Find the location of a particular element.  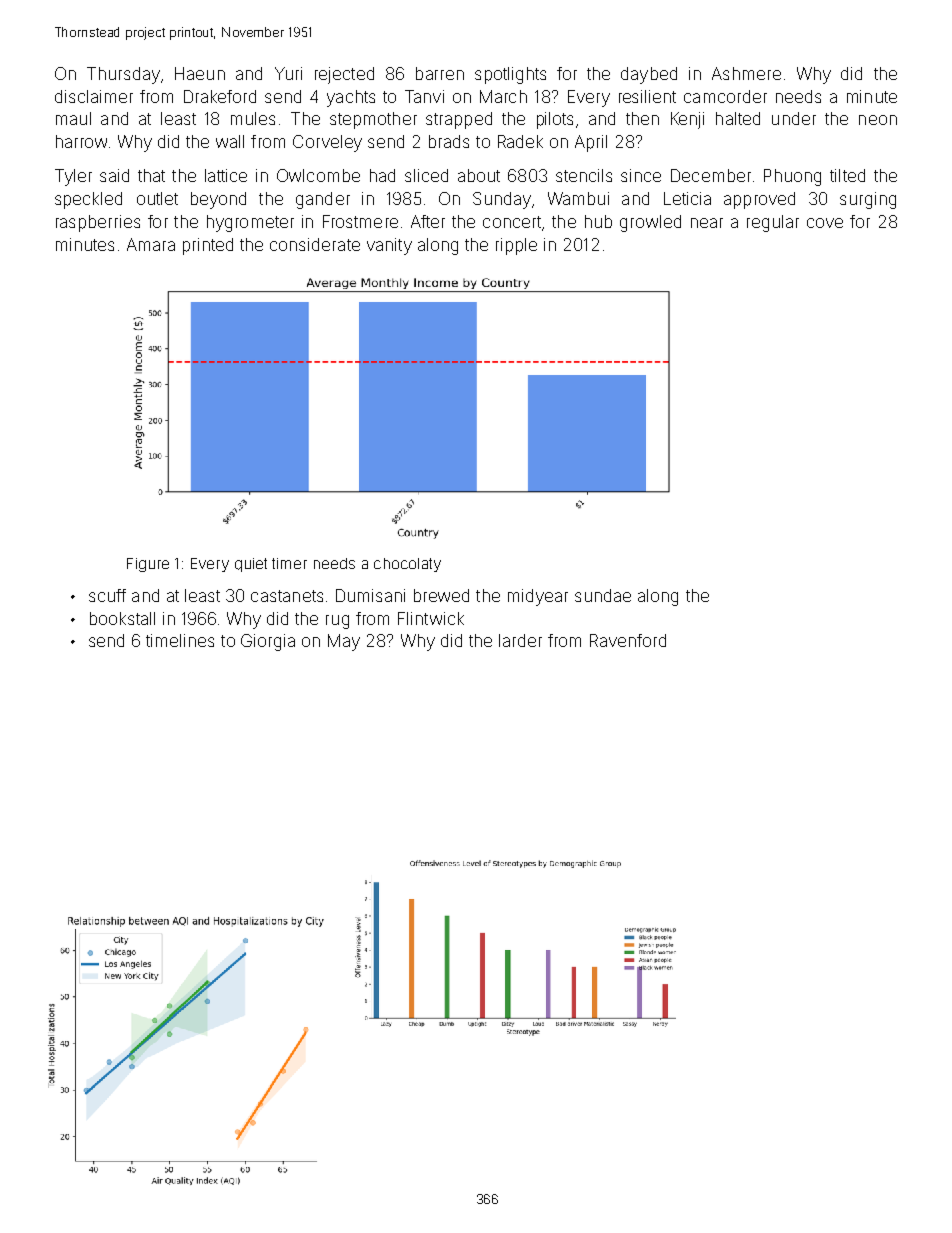

said is located at coordinates (114, 175).
